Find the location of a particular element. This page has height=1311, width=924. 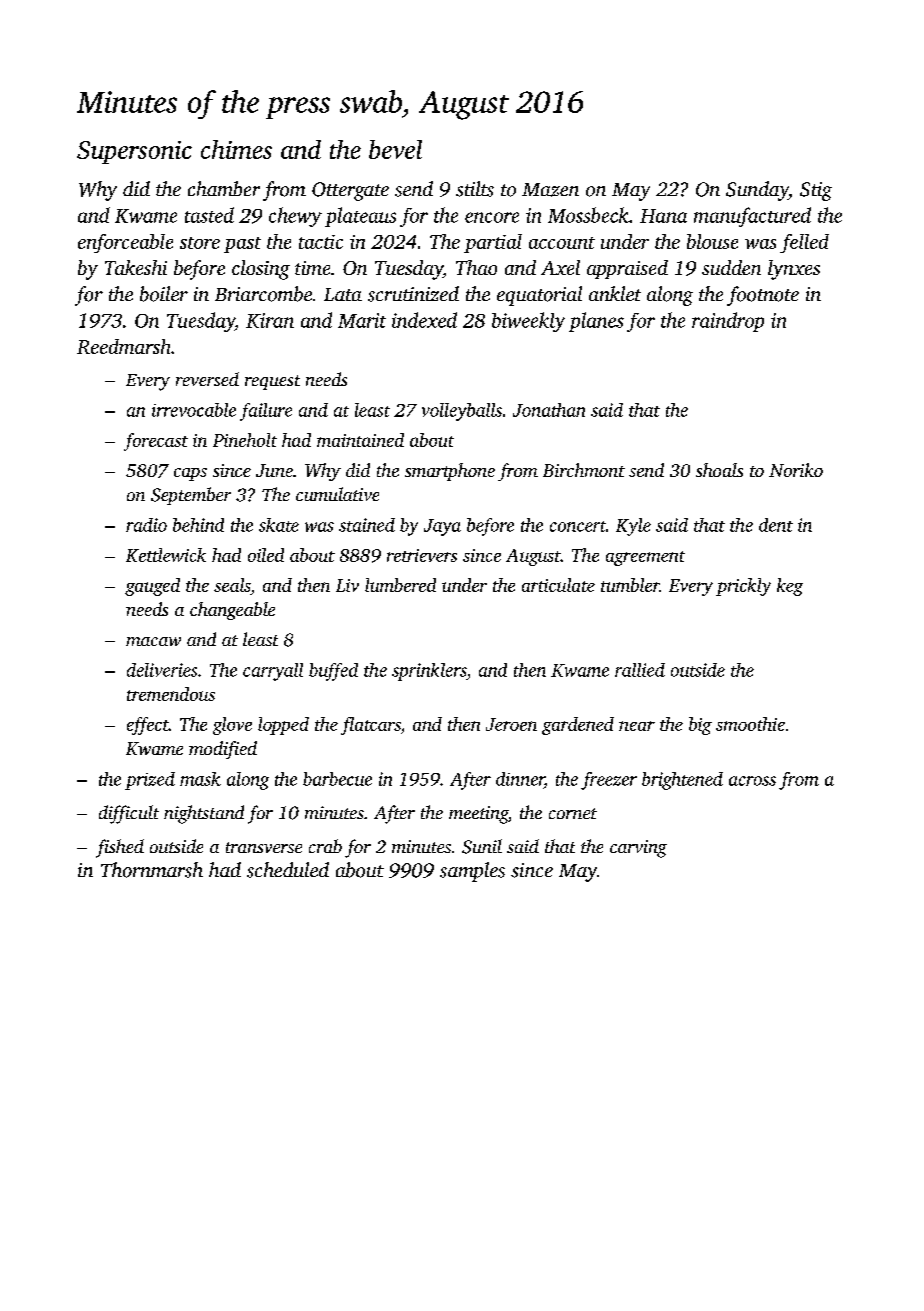

equatorial is located at coordinates (539, 296).
